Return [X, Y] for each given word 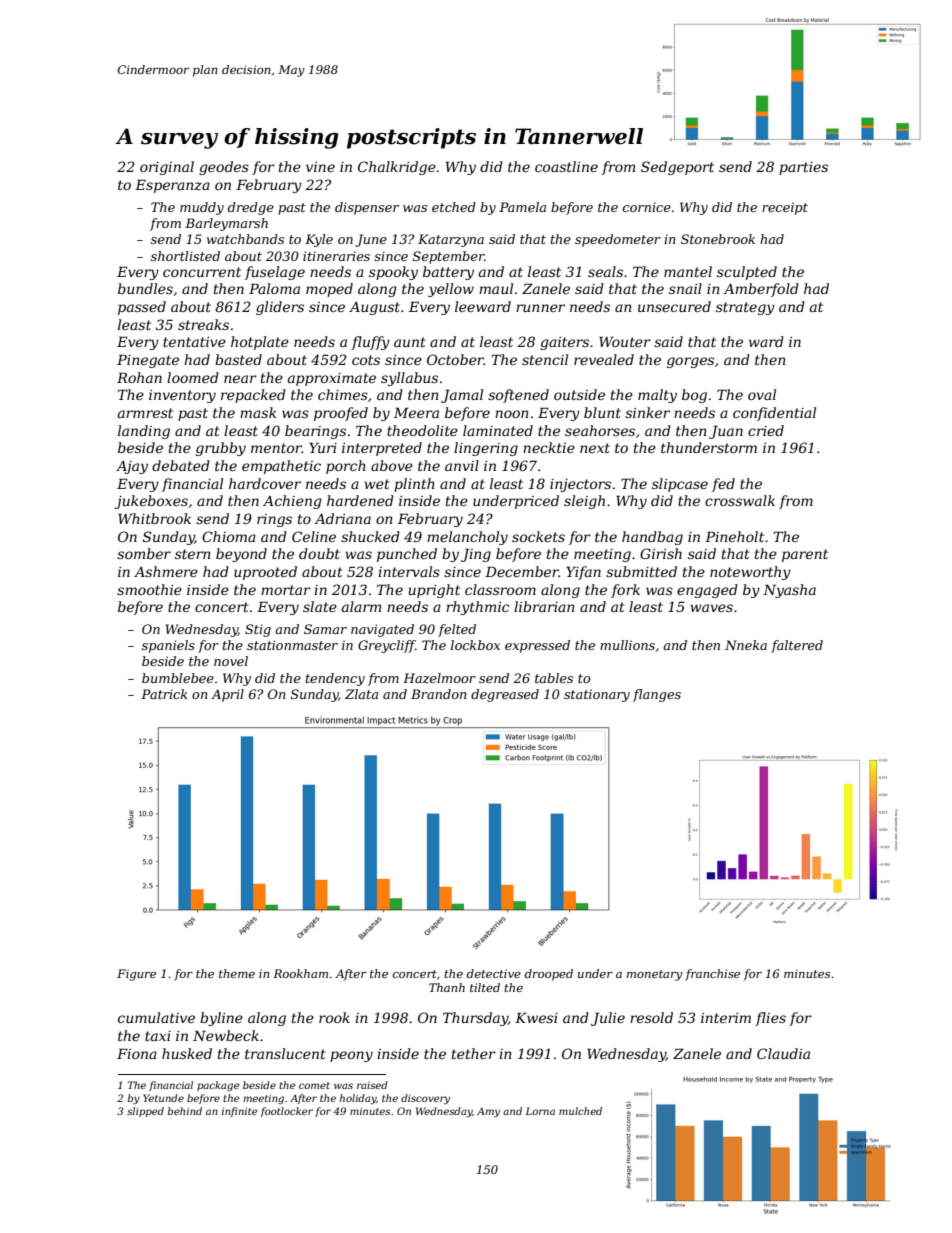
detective [494, 973]
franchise [712, 975]
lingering [486, 449]
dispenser [367, 208]
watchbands [245, 239]
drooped [549, 975]
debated [181, 465]
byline [221, 1019]
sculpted [747, 273]
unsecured [674, 306]
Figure [136, 975]
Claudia [783, 1053]
